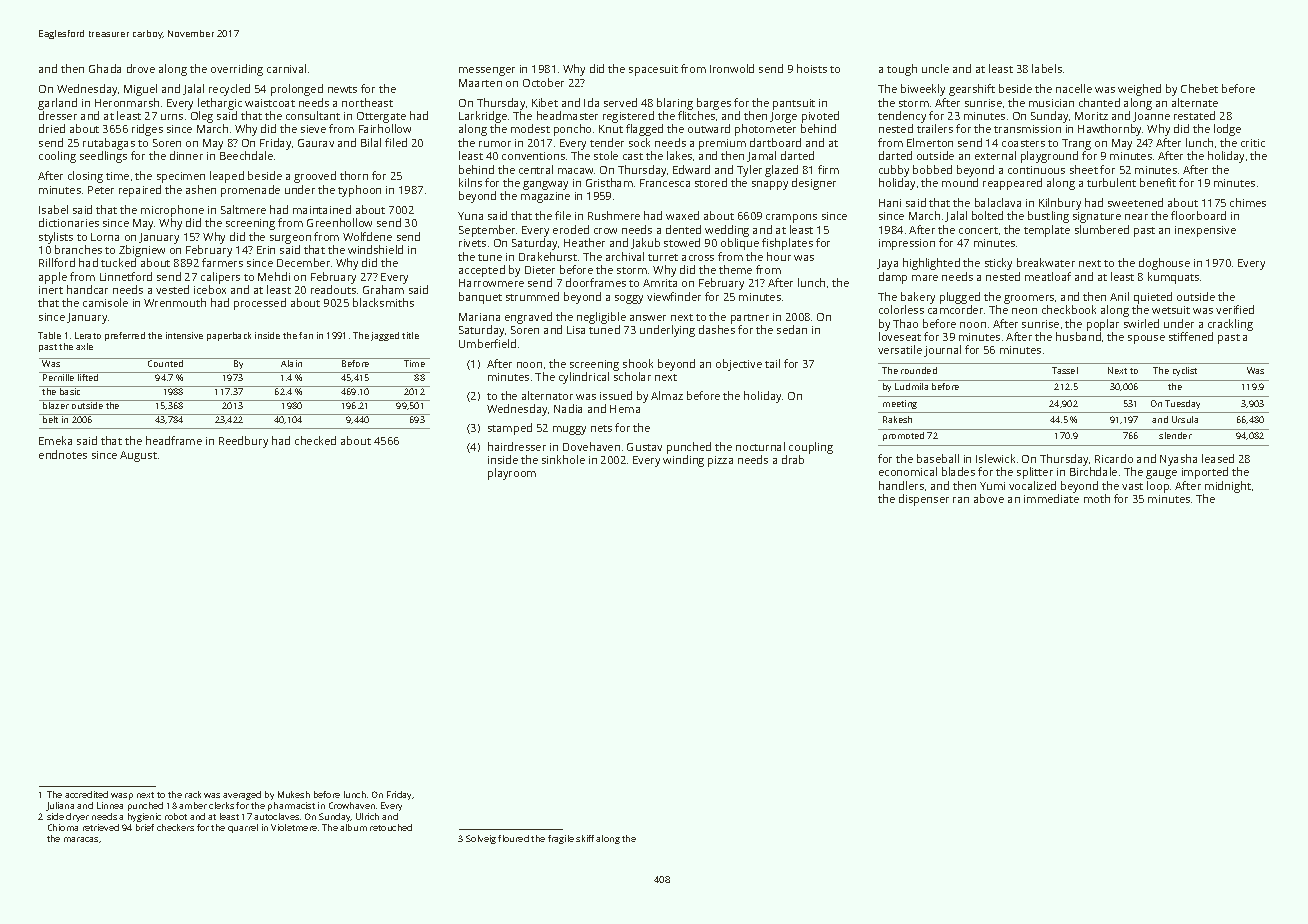 This screenshot has height=924, width=1308. Describe the element at coordinates (375, 249) in the screenshot. I see `windshield` at that location.
